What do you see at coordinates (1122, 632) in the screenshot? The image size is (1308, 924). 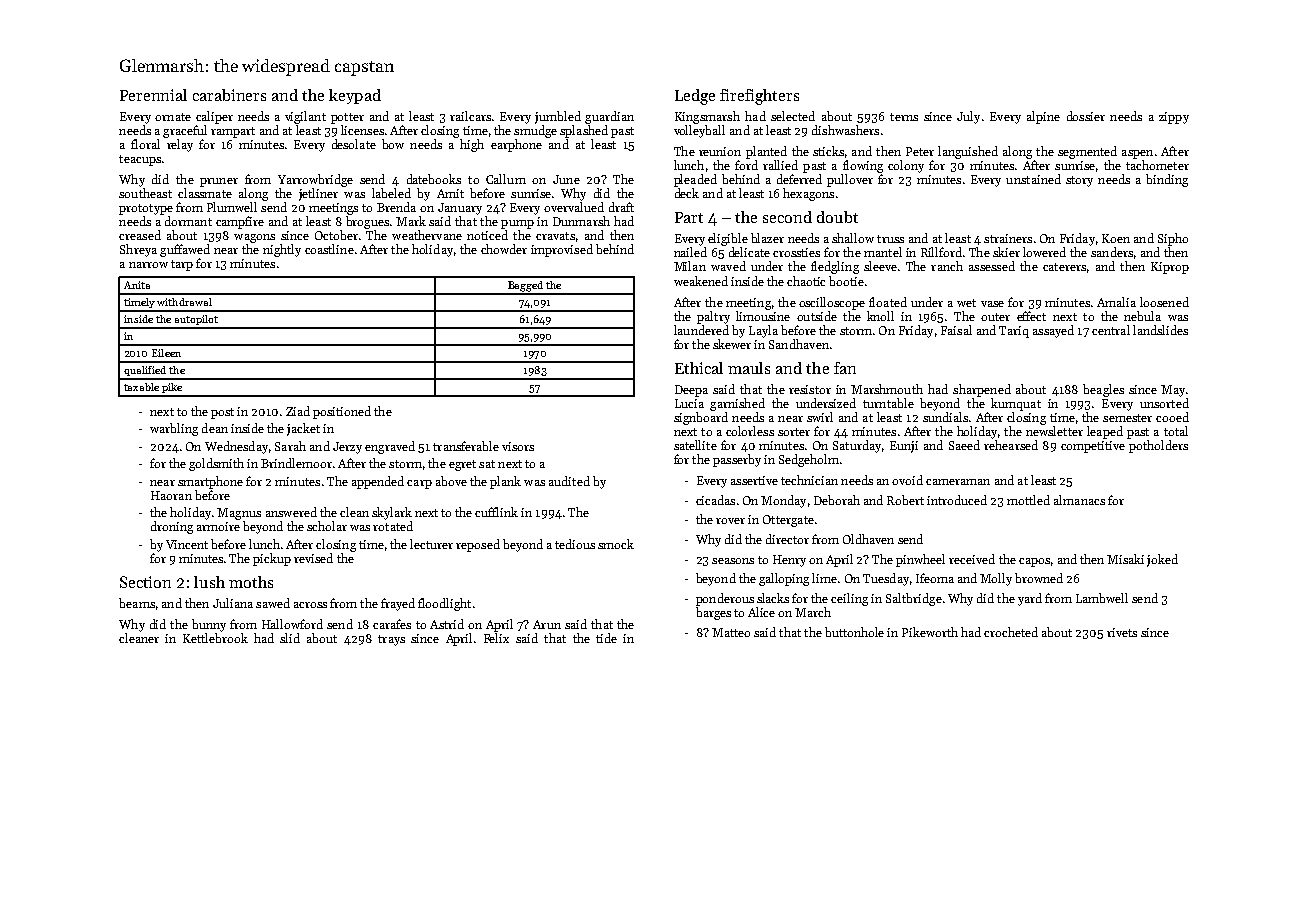 I see `rivets` at bounding box center [1122, 632].
